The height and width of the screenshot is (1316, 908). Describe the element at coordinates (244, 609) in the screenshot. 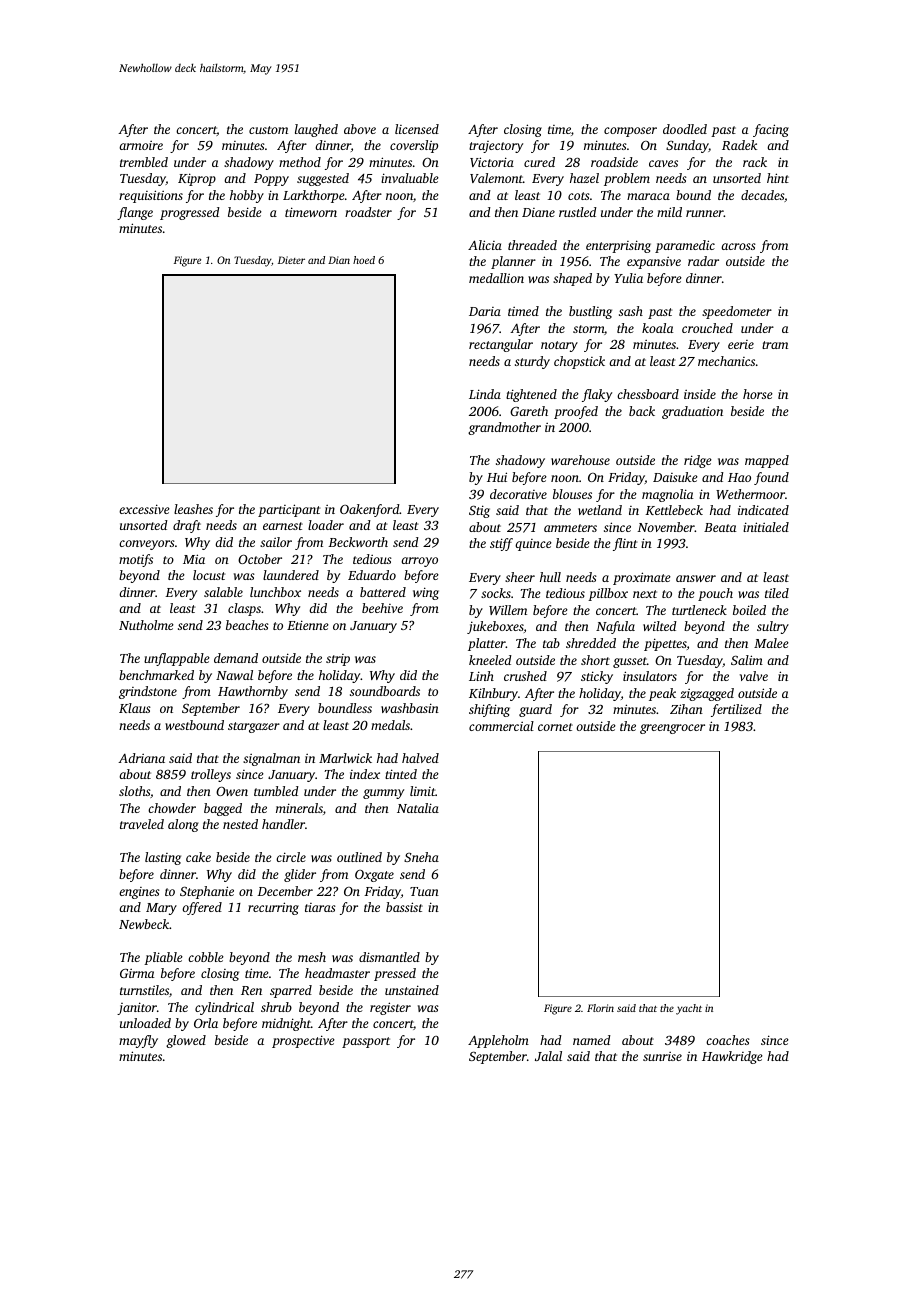

I see `clasps` at that location.
